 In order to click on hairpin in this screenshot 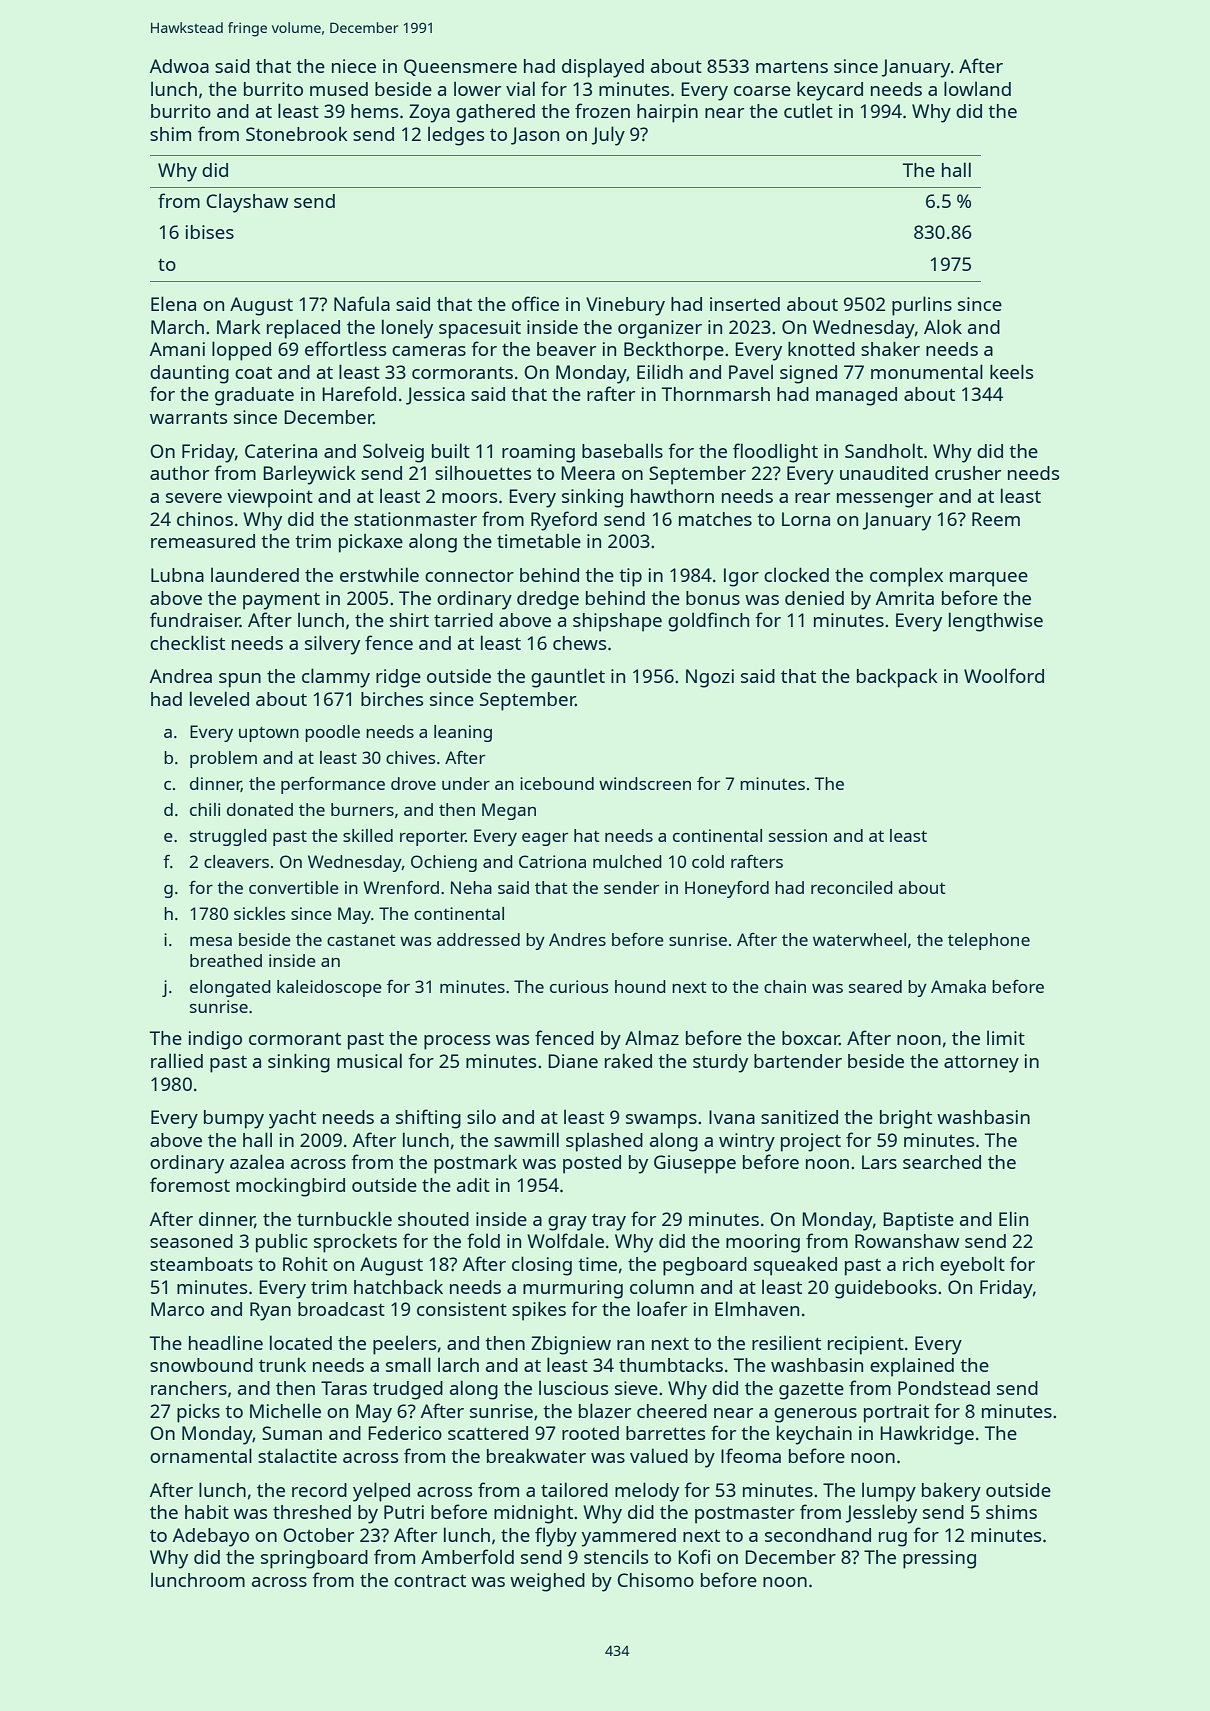, I will do `click(667, 113)`.
